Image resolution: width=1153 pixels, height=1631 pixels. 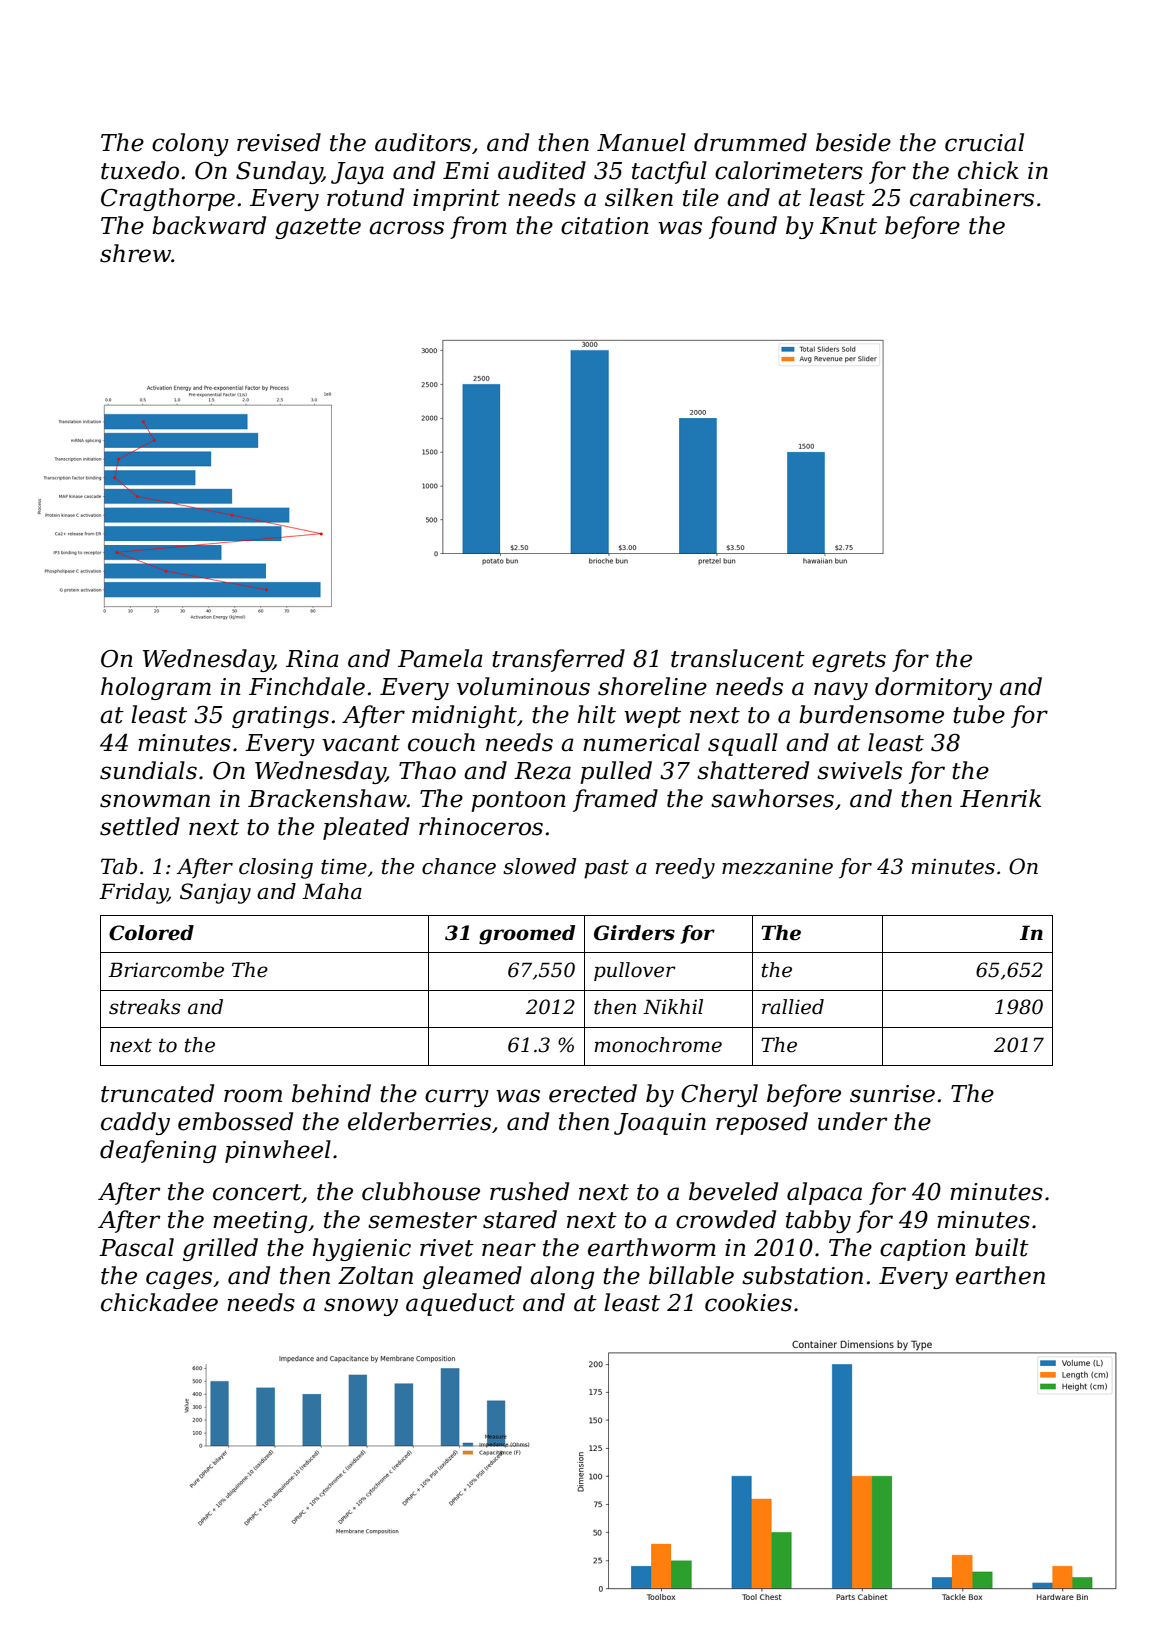 What do you see at coordinates (558, 660) in the screenshot?
I see `transferred` at bounding box center [558, 660].
